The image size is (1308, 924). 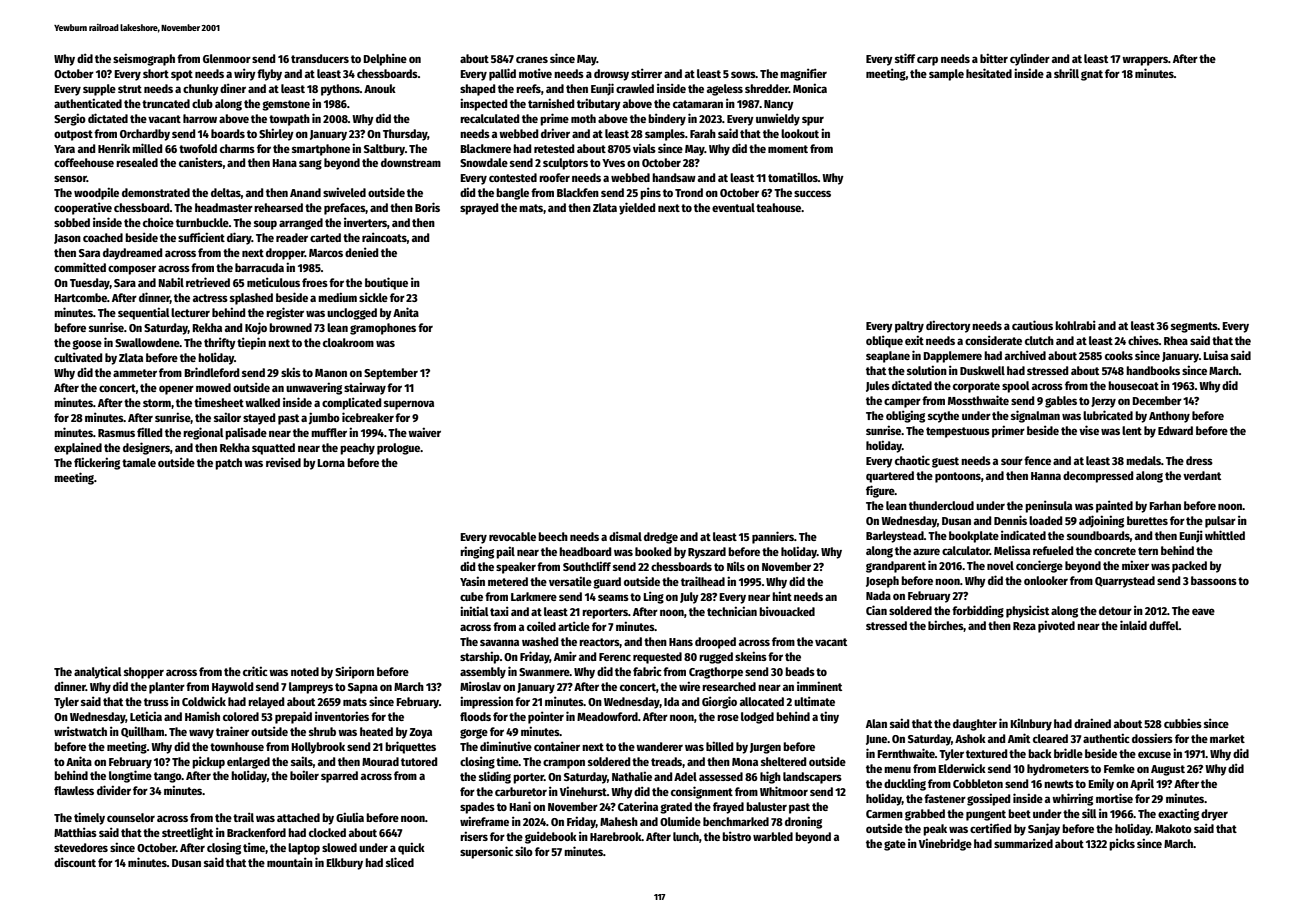 What do you see at coordinates (1032, 325) in the screenshot?
I see `cautious` at bounding box center [1032, 325].
